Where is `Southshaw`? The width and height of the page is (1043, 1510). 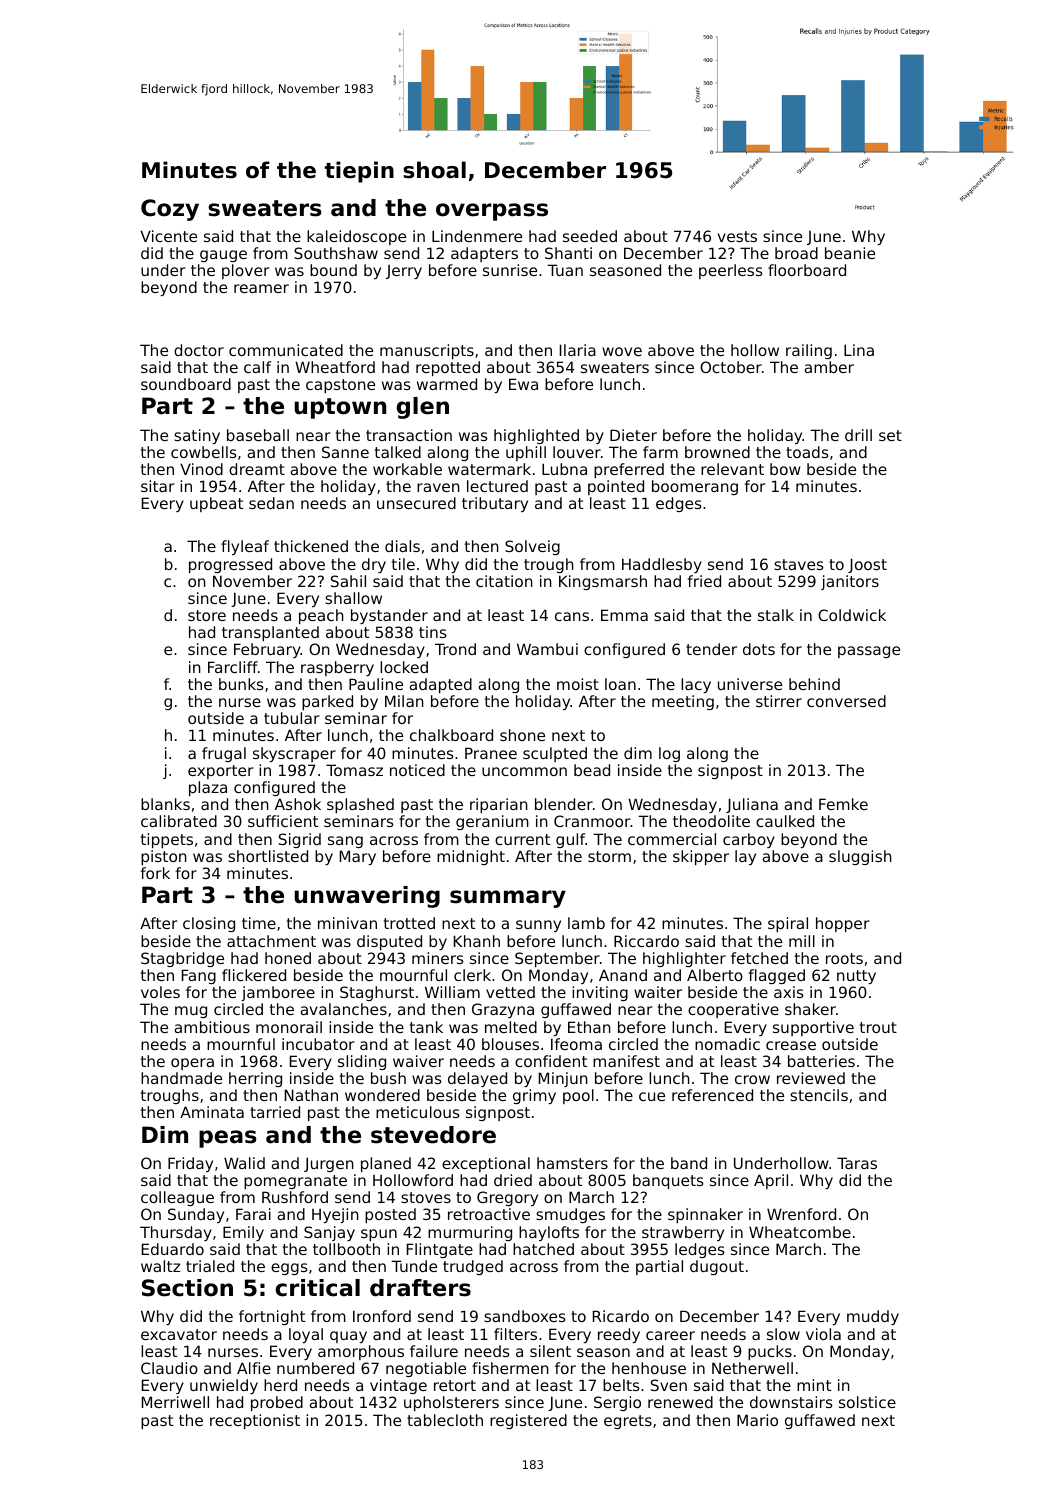 Southshaw is located at coordinates (336, 253).
